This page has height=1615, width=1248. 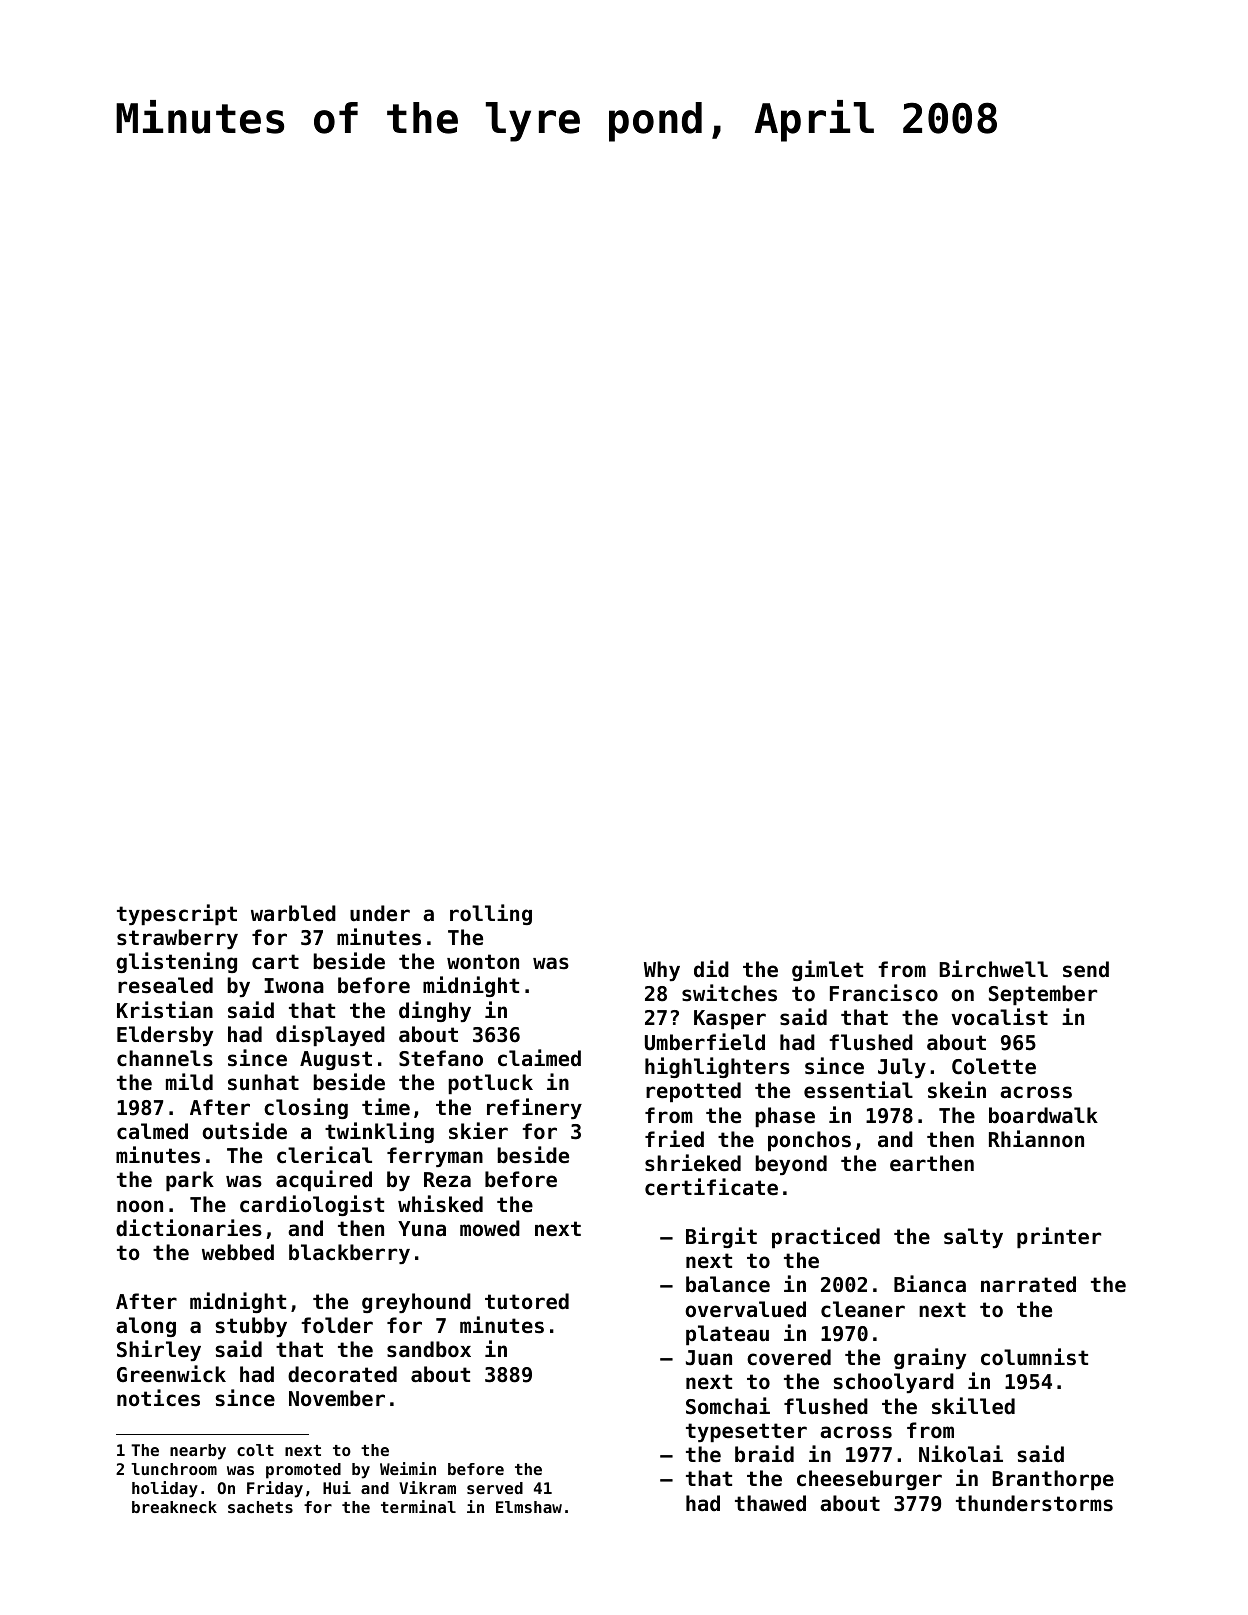 What do you see at coordinates (190, 1181) in the page?
I see `park` at bounding box center [190, 1181].
